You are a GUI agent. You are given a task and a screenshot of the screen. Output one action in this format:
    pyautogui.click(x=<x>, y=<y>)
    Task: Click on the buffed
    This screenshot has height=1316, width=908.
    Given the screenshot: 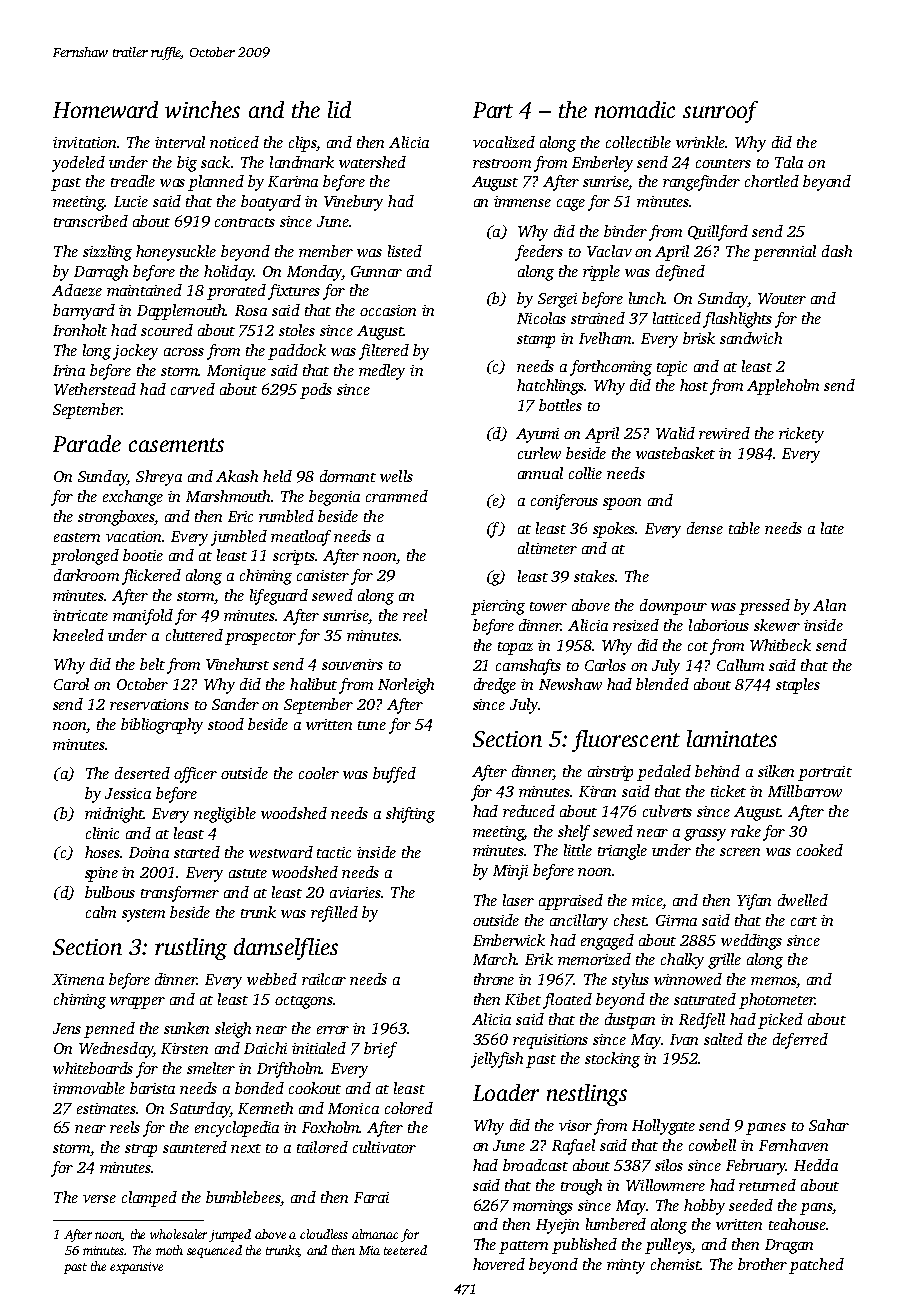 What is the action you would take?
    pyautogui.click(x=394, y=775)
